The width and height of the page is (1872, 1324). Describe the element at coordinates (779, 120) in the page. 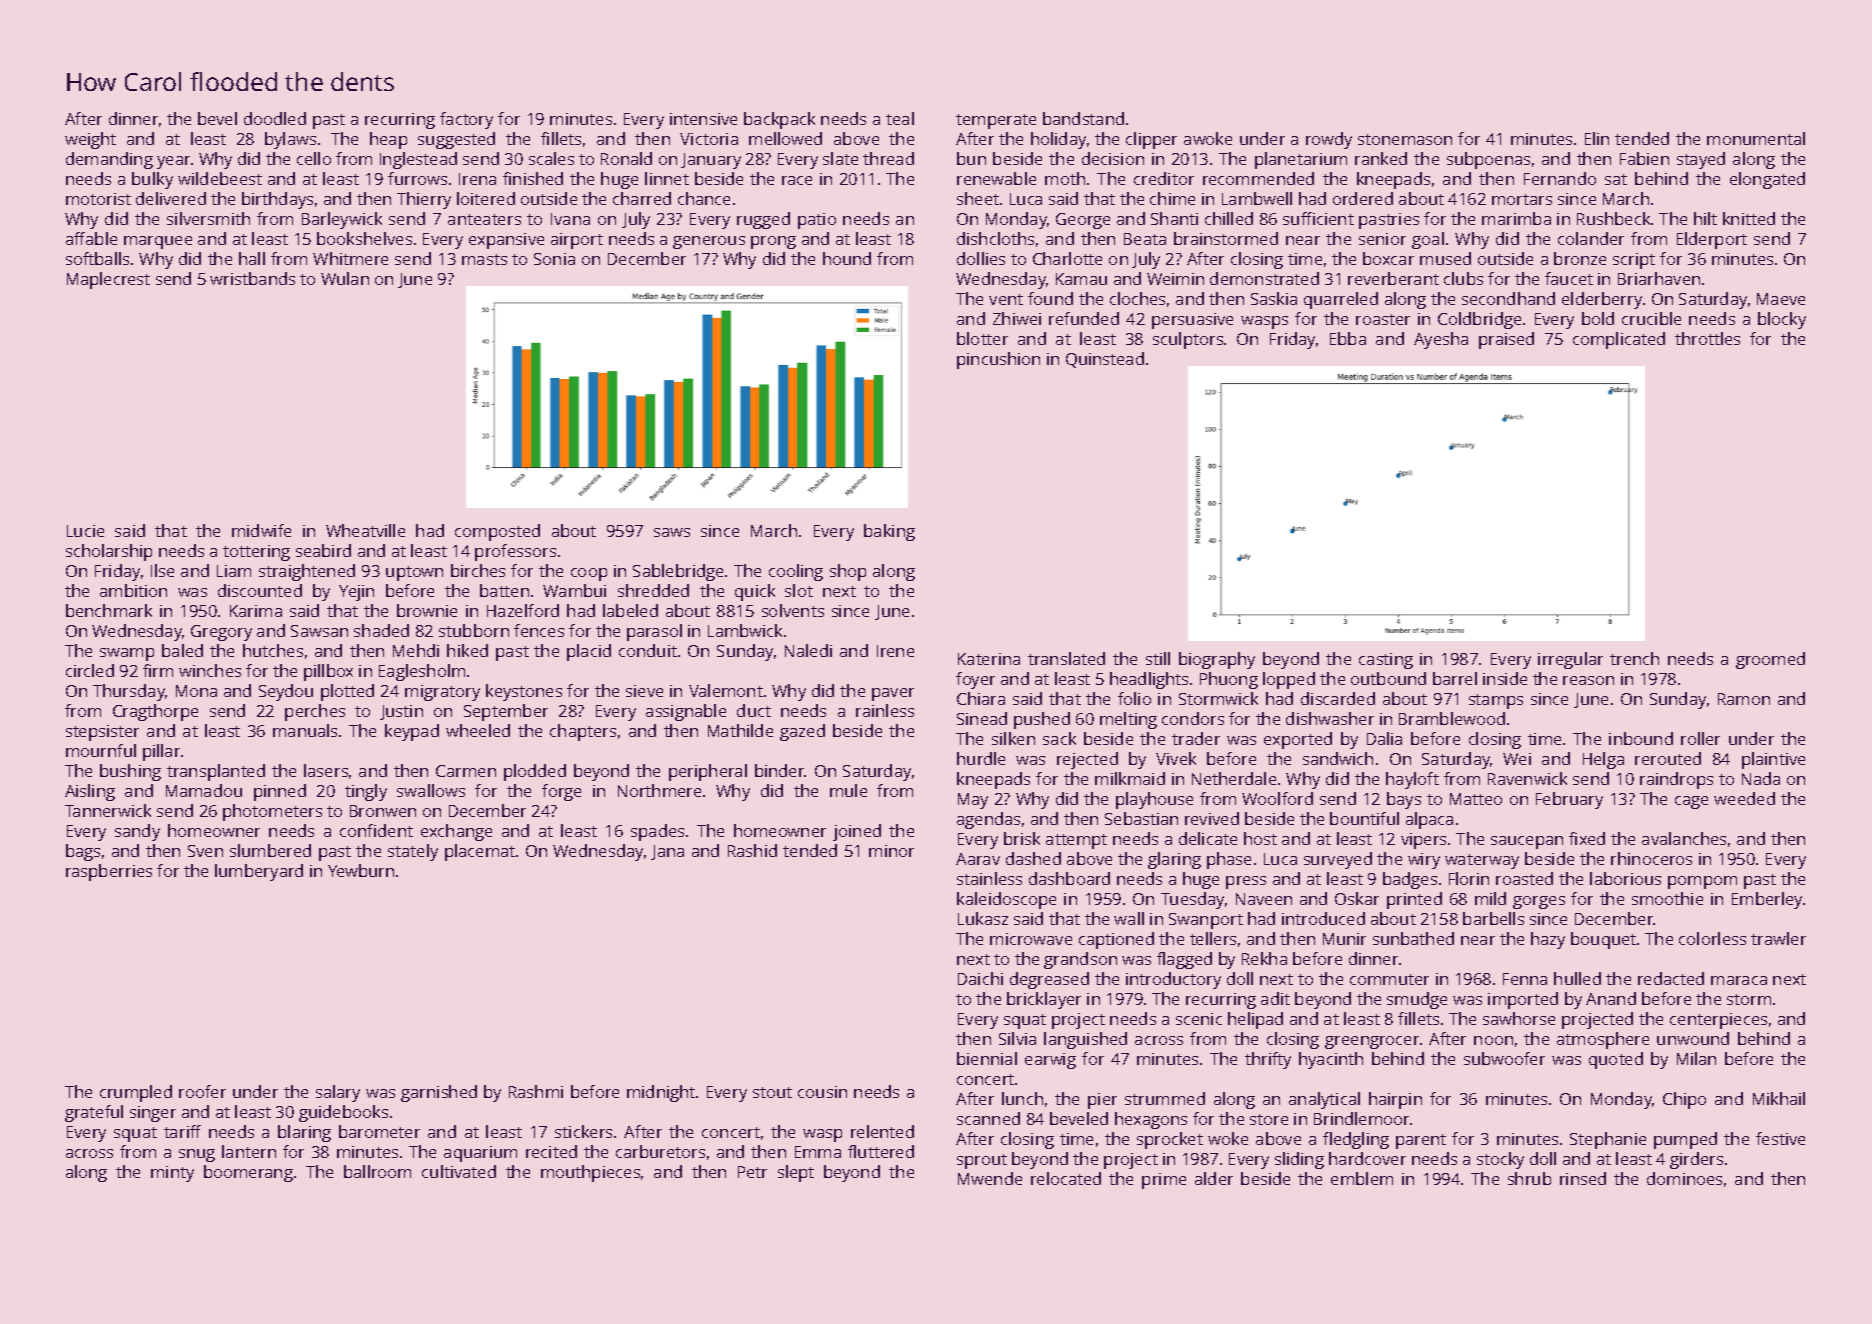

I see `backpack` at that location.
